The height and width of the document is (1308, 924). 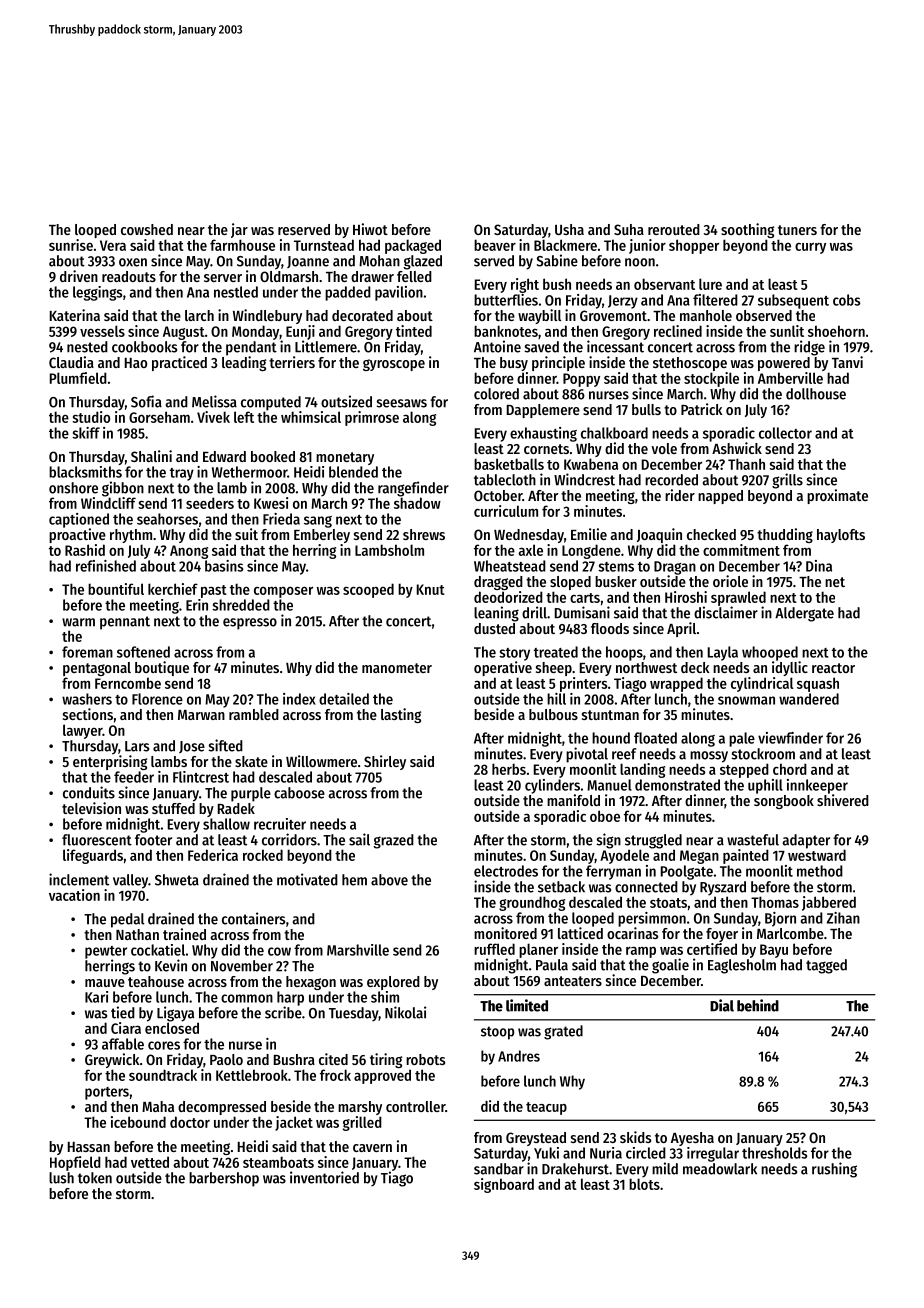 I want to click on sunrise, so click(x=71, y=245).
